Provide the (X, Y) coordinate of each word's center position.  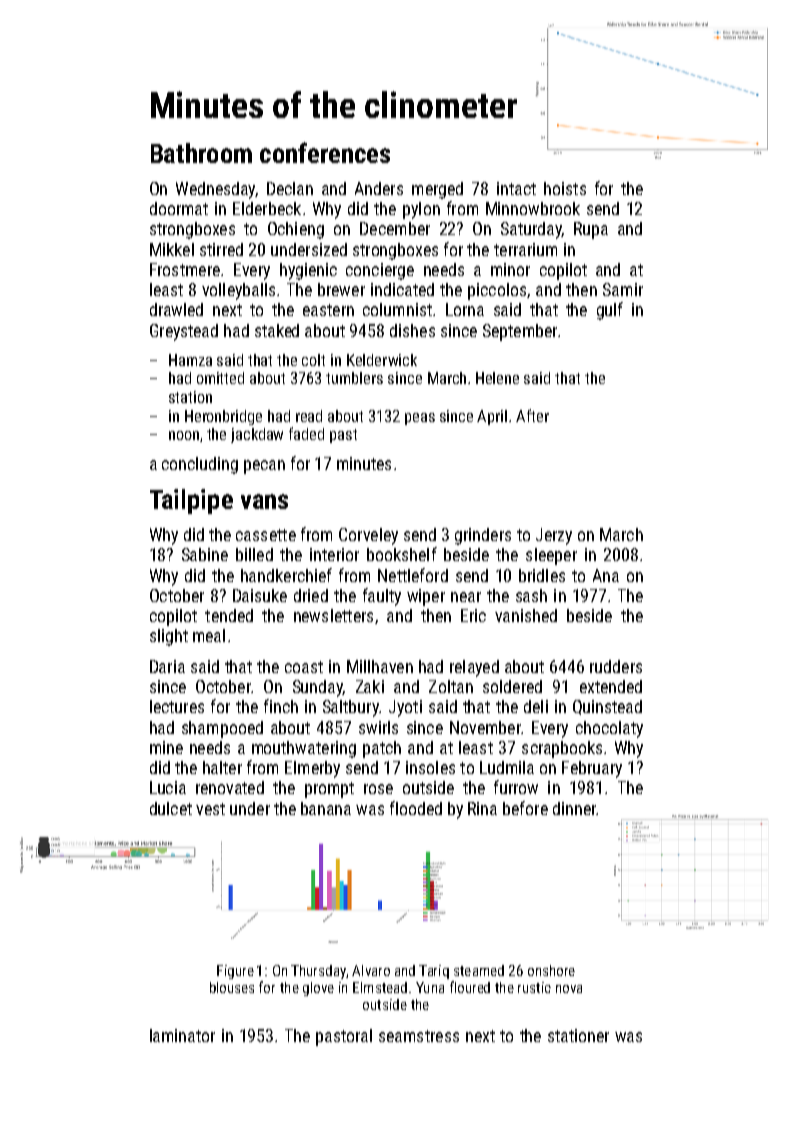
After (532, 415)
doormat (179, 208)
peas (420, 419)
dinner (574, 808)
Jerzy (554, 536)
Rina (482, 808)
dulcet (171, 808)
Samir (623, 289)
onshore (551, 970)
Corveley (368, 536)
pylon (421, 210)
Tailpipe (191, 501)
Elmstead (380, 987)
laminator (182, 1035)
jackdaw (257, 435)
